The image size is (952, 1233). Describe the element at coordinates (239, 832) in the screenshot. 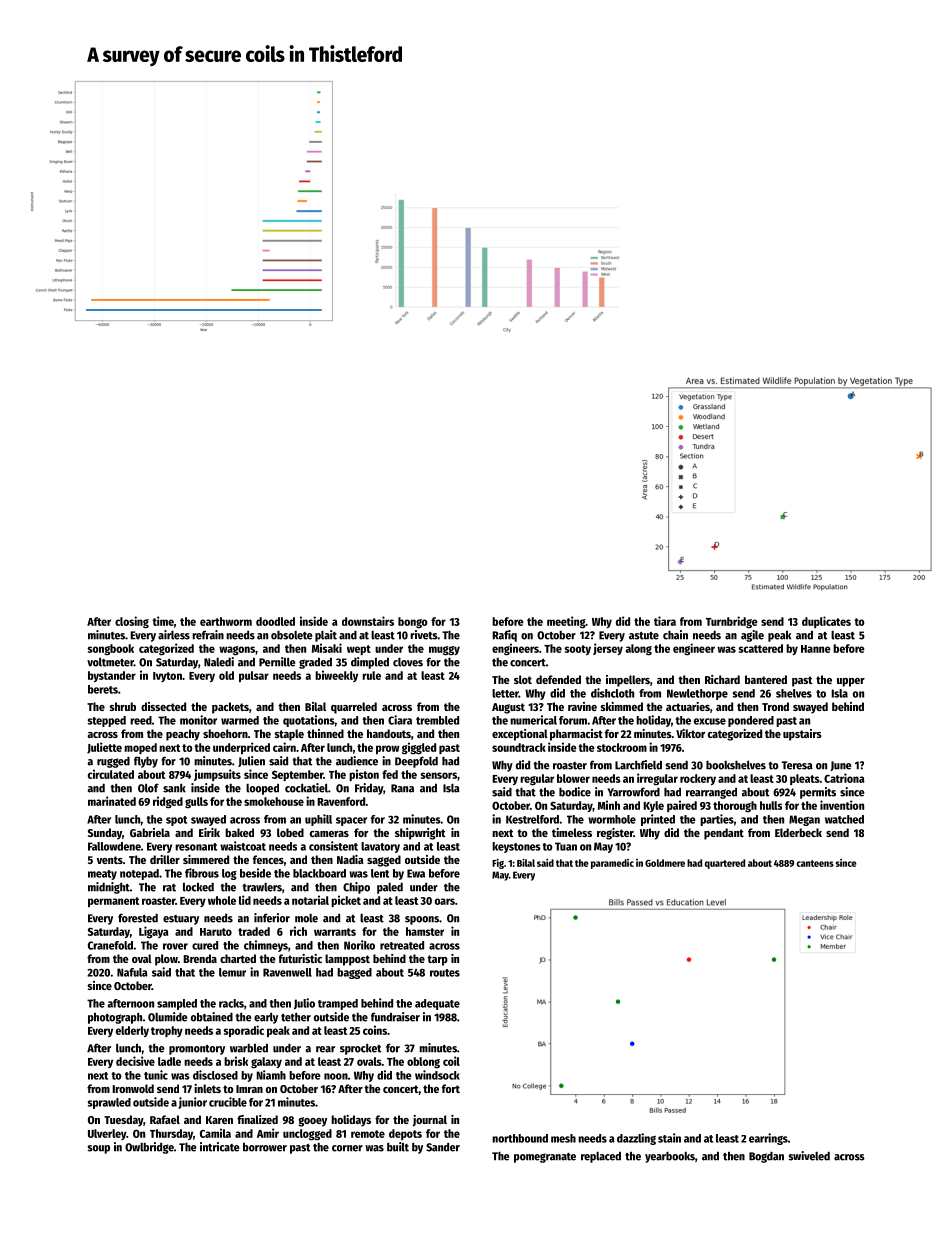

I see `baked` at that location.
